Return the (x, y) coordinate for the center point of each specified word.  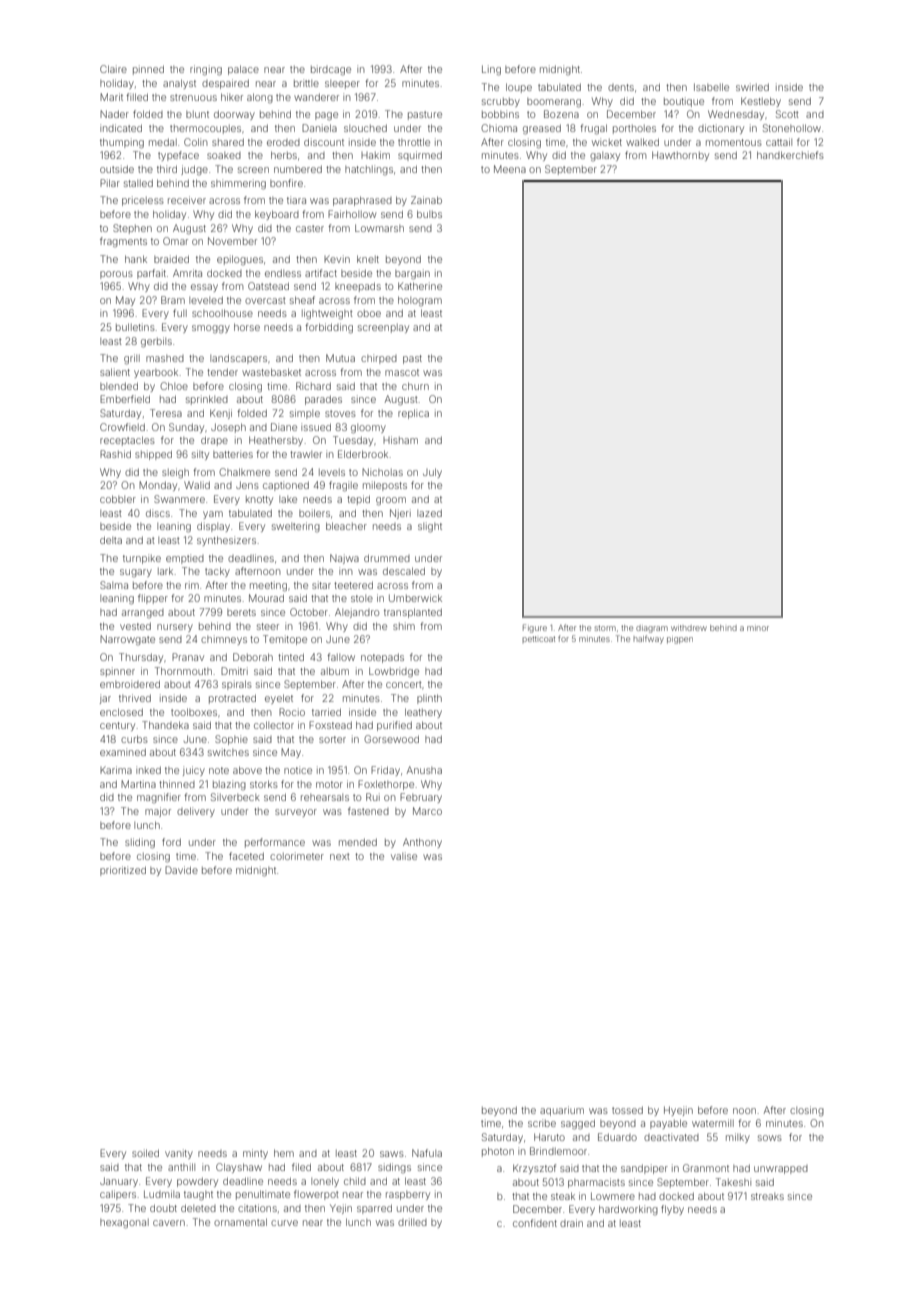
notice (298, 770)
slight (430, 527)
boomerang (554, 103)
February (421, 798)
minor (758, 628)
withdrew (689, 628)
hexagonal (124, 1224)
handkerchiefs (790, 155)
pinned (148, 70)
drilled (412, 1222)
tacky (217, 572)
